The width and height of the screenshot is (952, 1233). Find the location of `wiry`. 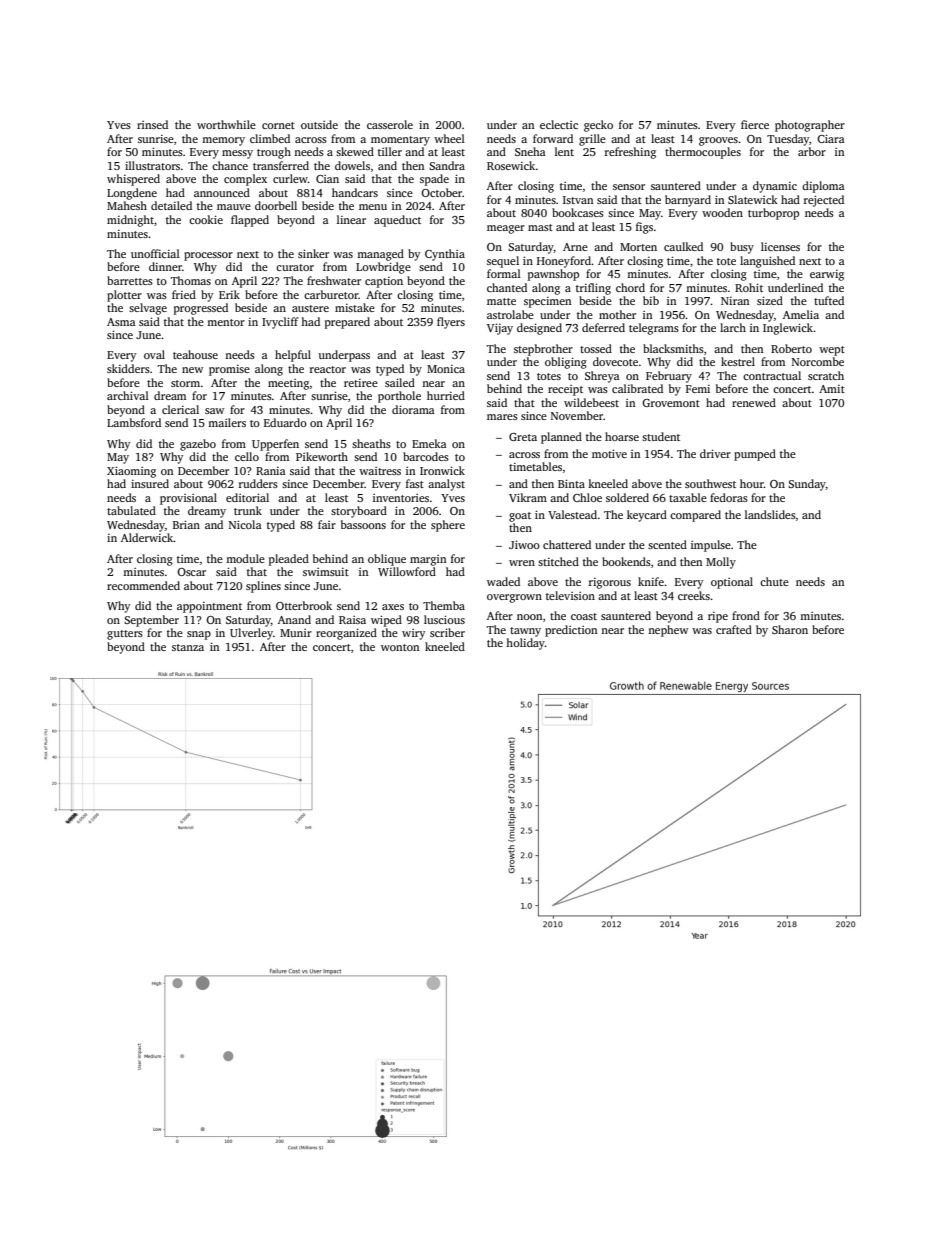

wiry is located at coordinates (413, 634).
